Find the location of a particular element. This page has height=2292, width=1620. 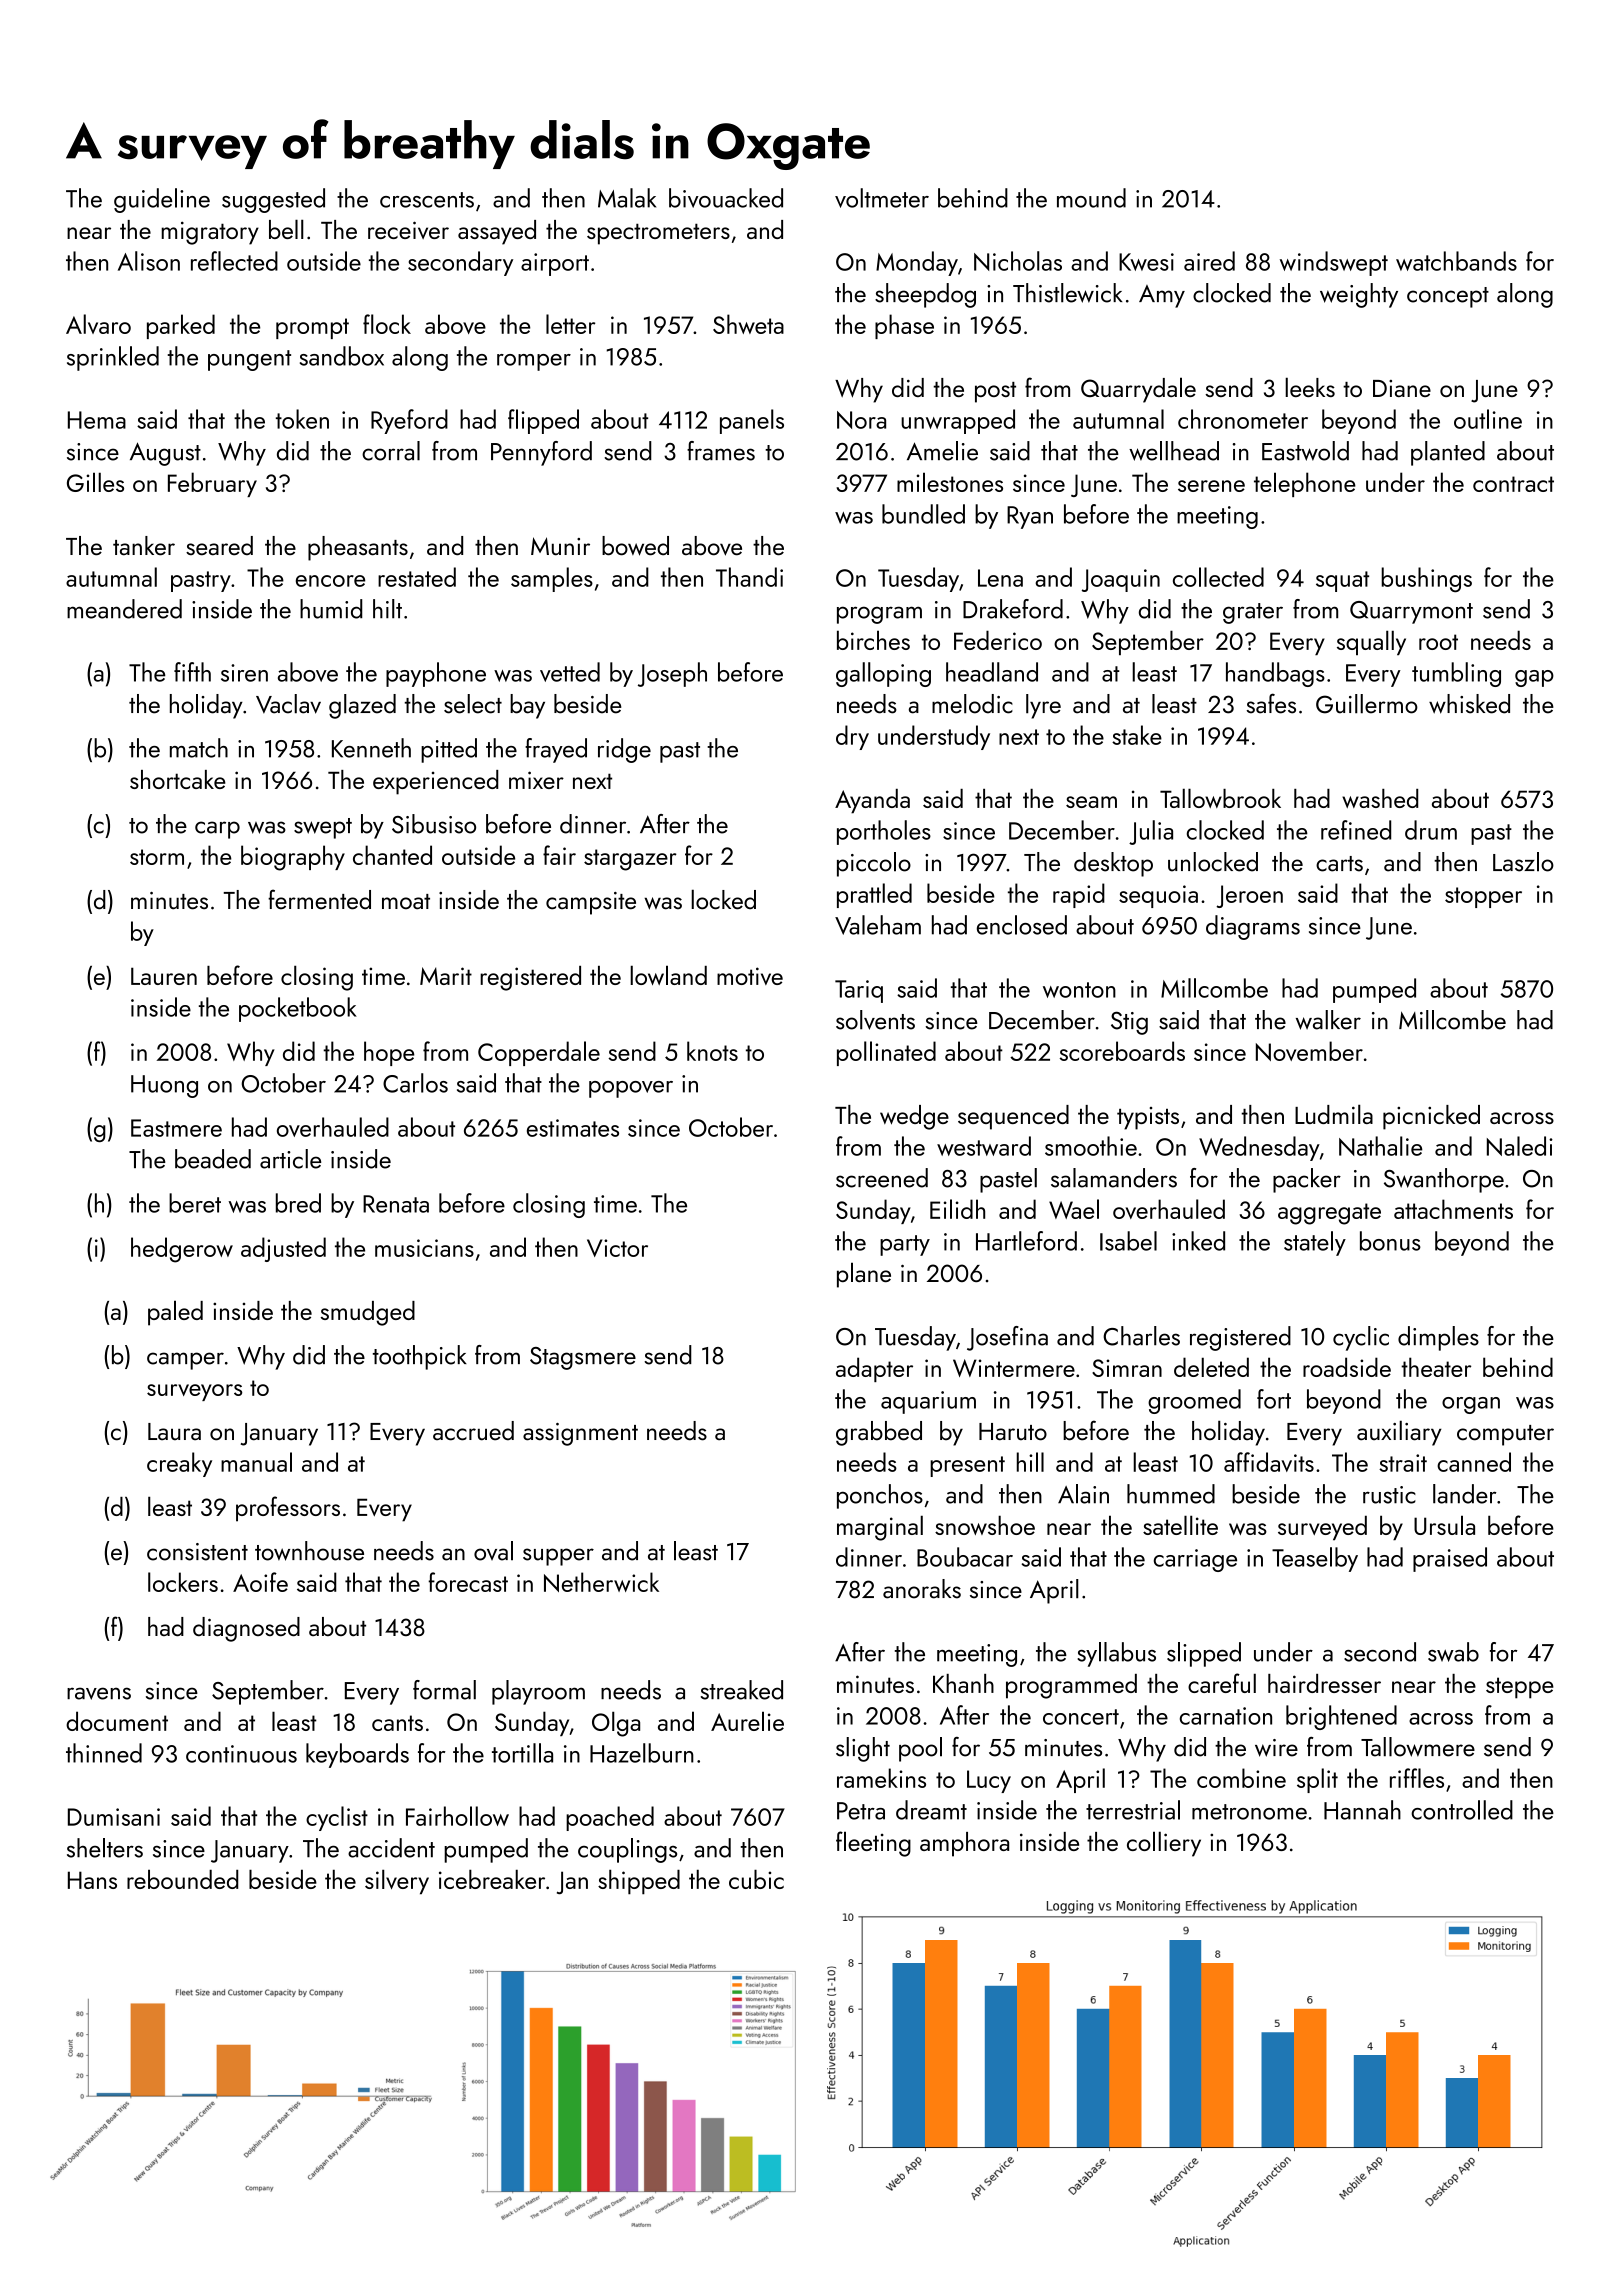

groomed is located at coordinates (1194, 1401).
